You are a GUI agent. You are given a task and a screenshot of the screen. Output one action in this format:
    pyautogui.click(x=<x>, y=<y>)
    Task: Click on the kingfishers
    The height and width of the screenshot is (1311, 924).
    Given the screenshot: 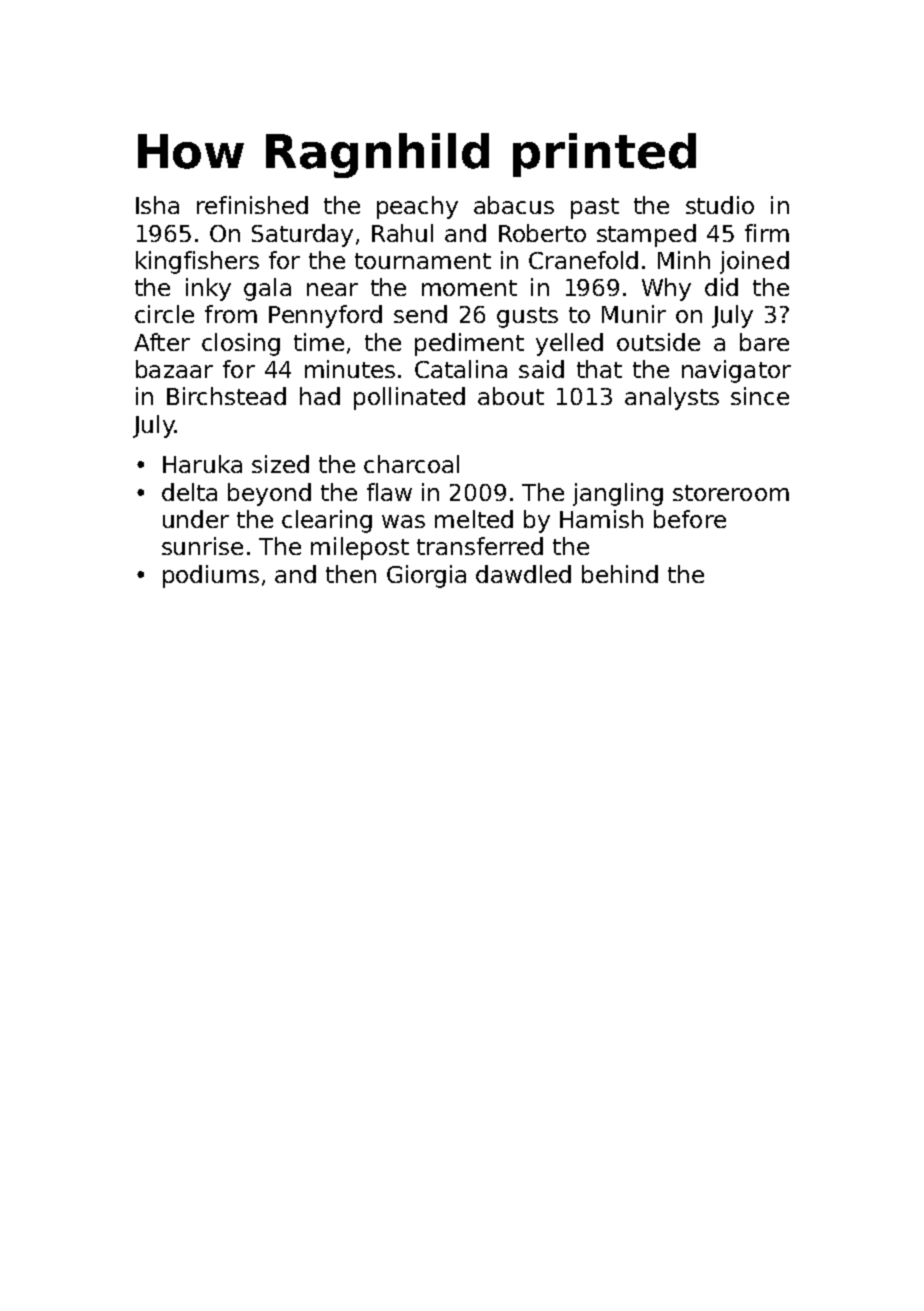 What is the action you would take?
    pyautogui.click(x=197, y=262)
